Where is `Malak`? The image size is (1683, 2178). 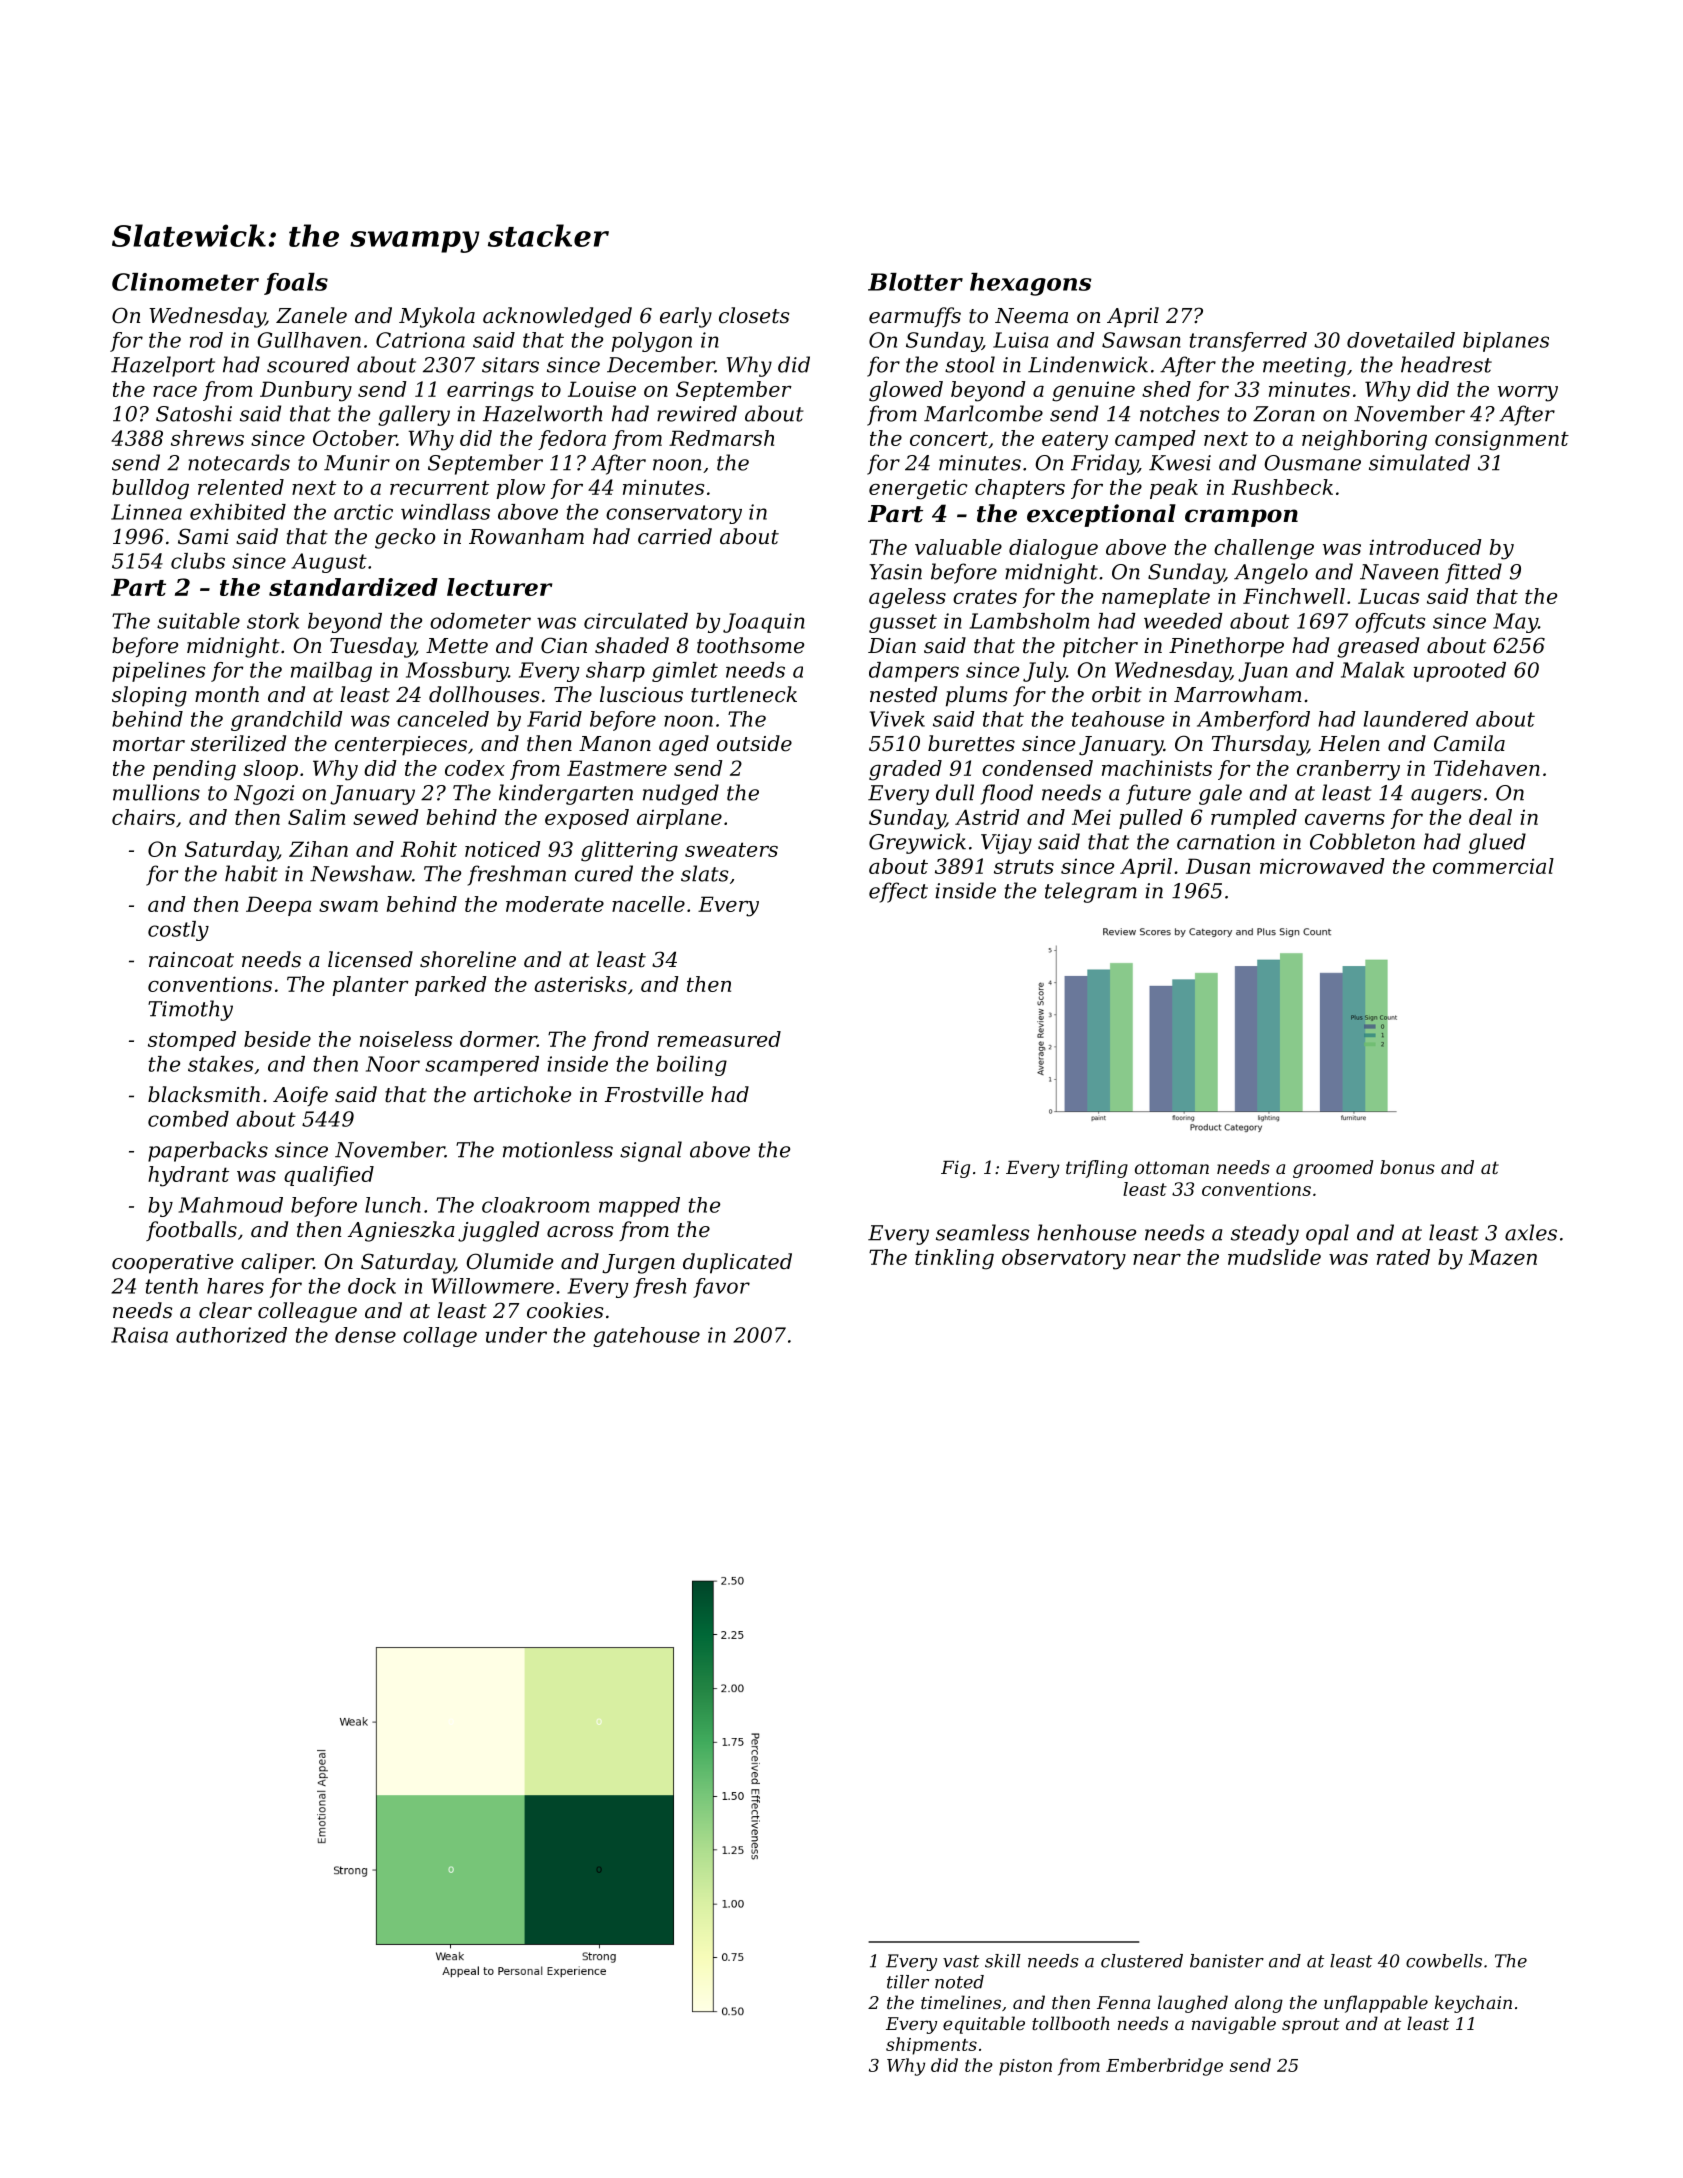
Malak is located at coordinates (1373, 670).
